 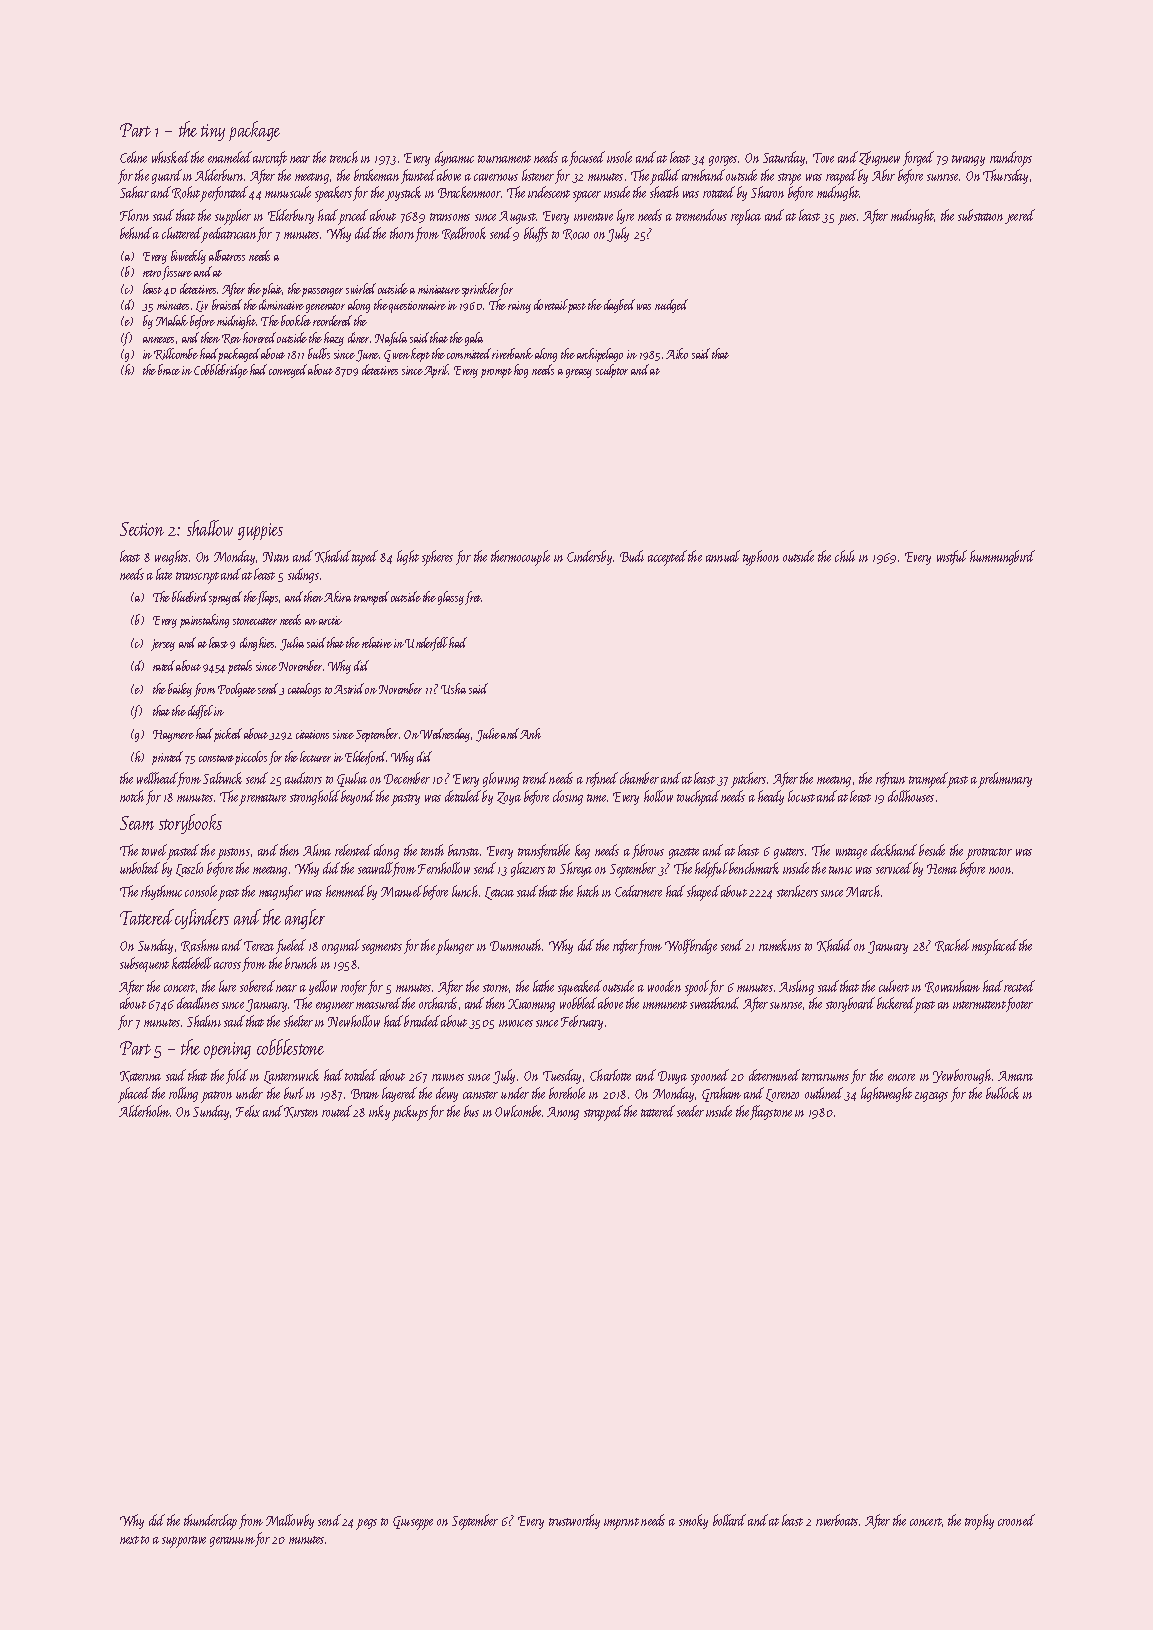 I want to click on annual, so click(x=723, y=556).
